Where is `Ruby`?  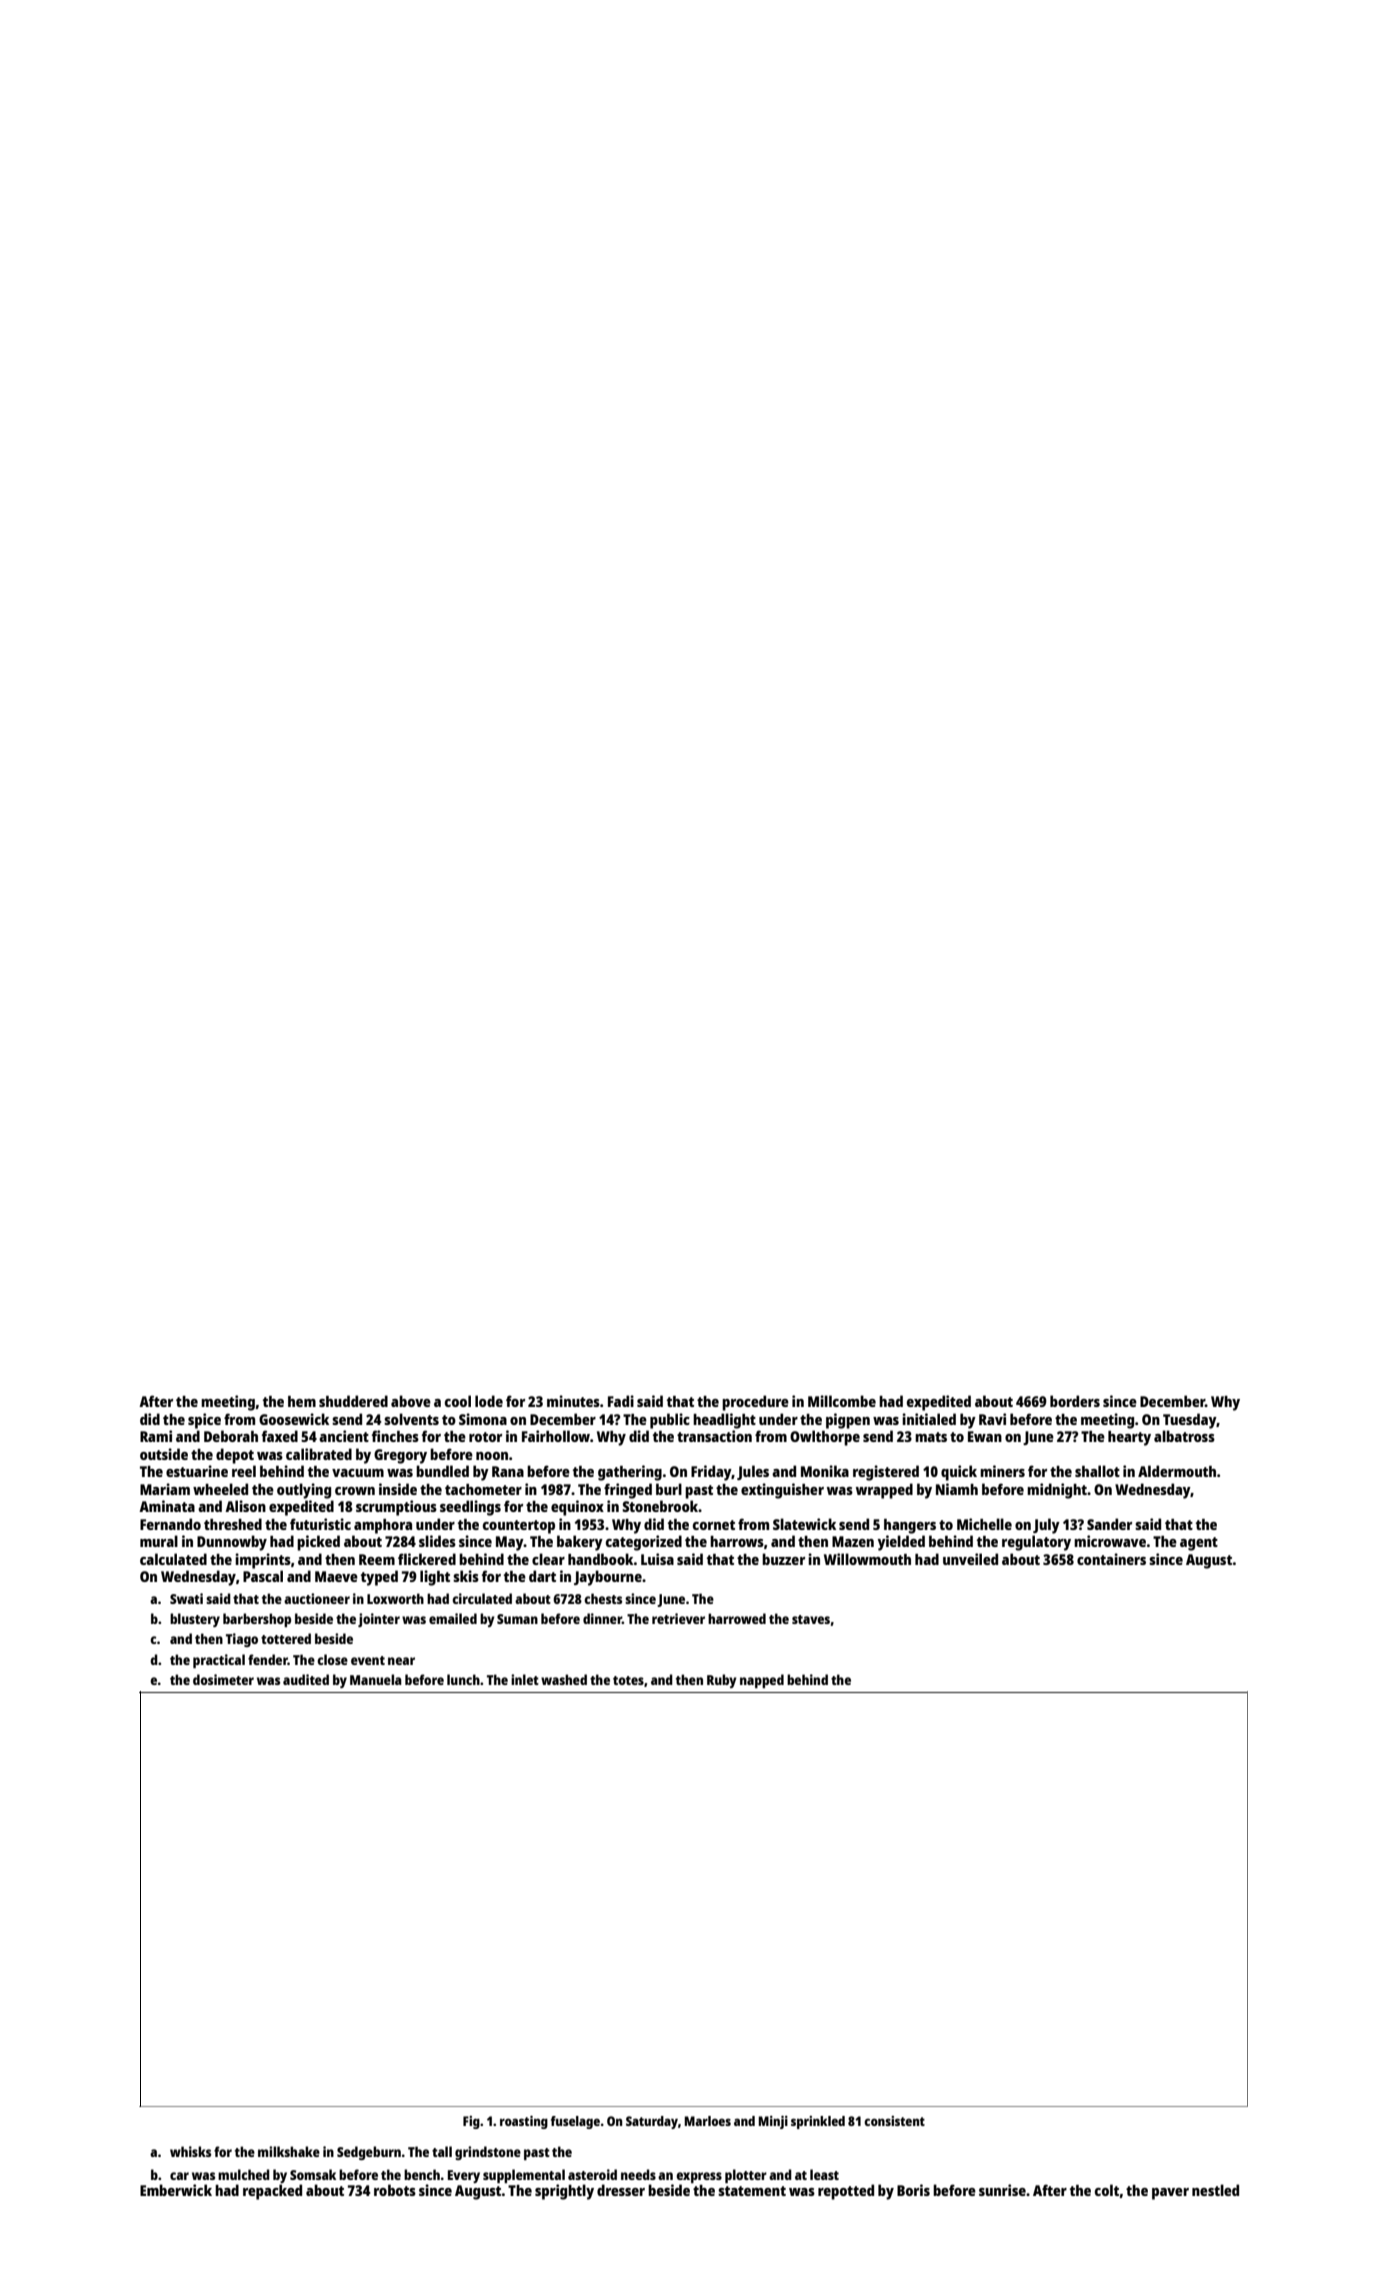 Ruby is located at coordinates (722, 1681).
